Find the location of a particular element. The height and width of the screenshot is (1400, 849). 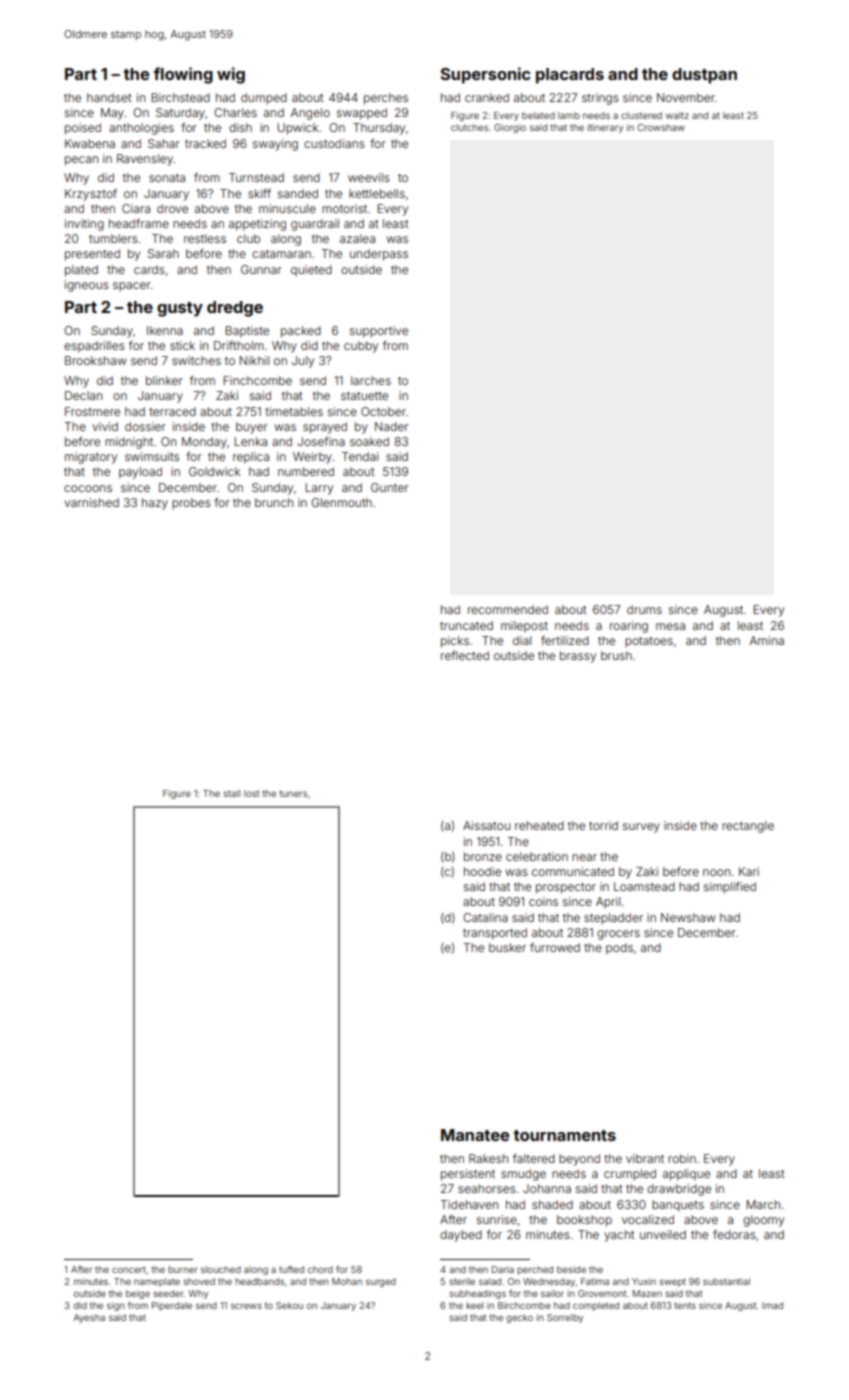

pods is located at coordinates (619, 949).
